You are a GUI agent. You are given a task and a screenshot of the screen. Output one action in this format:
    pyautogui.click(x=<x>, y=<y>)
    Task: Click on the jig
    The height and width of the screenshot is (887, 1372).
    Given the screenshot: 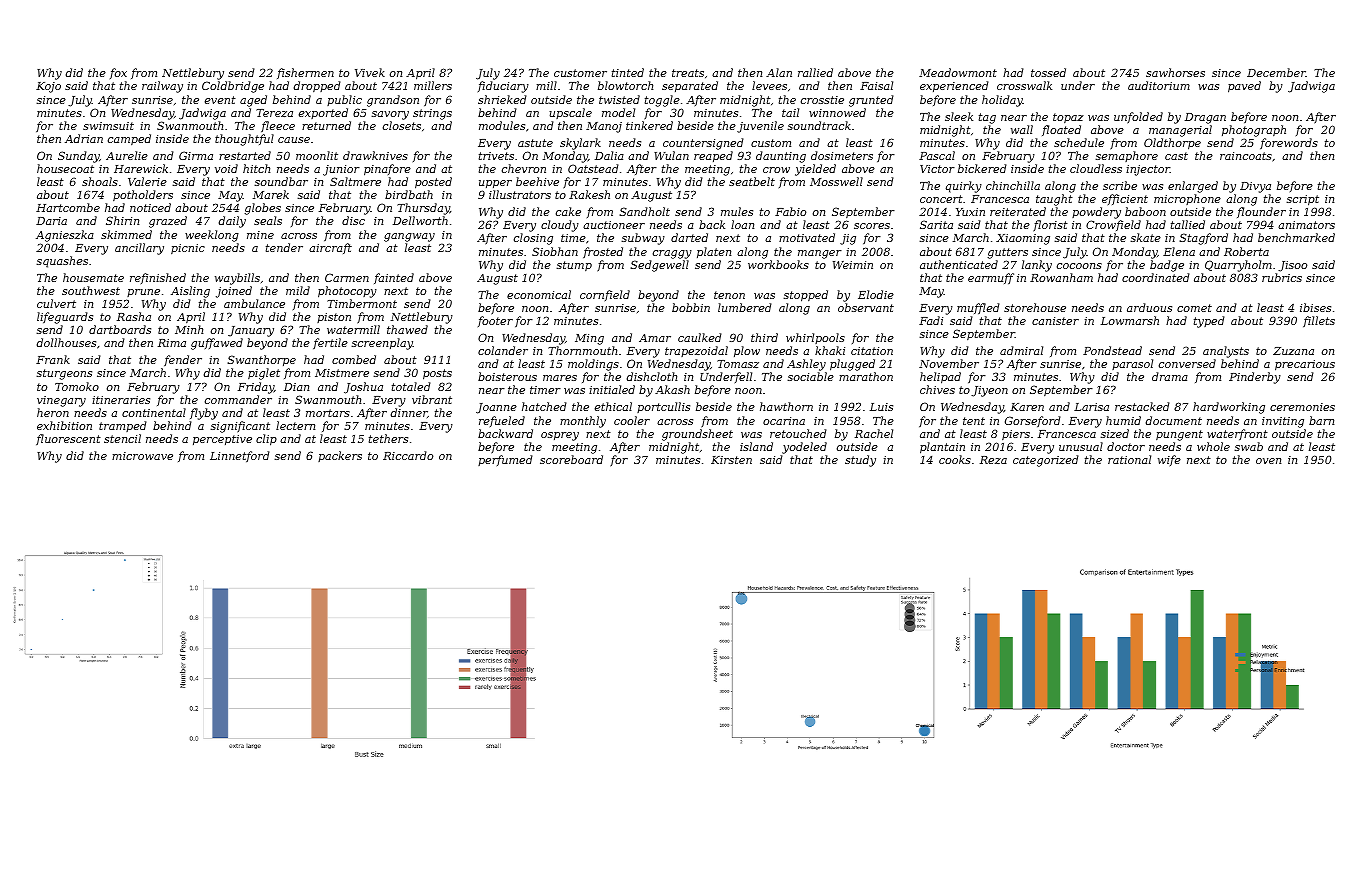 What is the action you would take?
    pyautogui.click(x=848, y=239)
